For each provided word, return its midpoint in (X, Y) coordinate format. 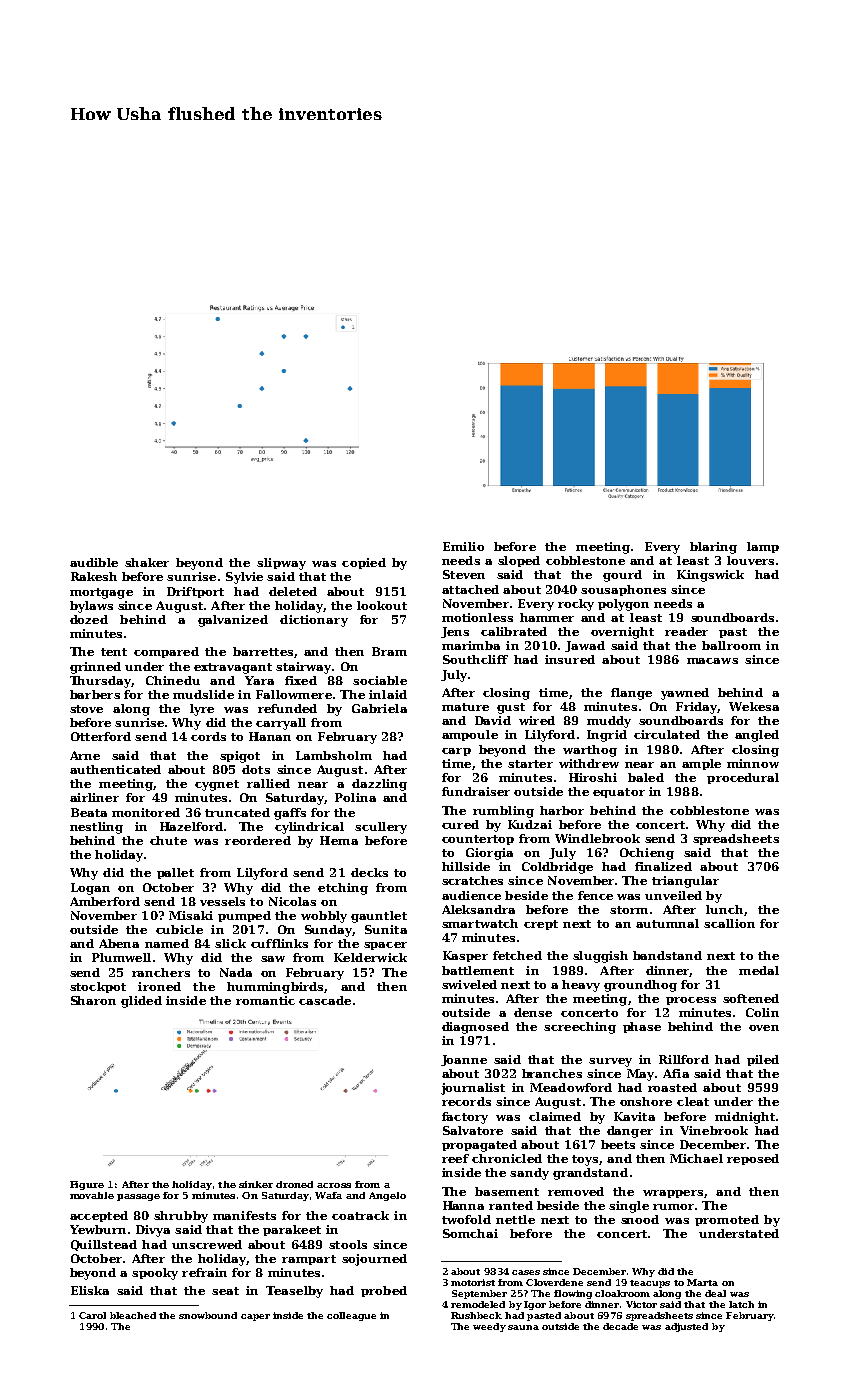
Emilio (463, 546)
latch (741, 1304)
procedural (743, 778)
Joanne (464, 1060)
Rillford (684, 1059)
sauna (523, 1327)
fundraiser (476, 791)
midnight (745, 1118)
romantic (265, 1000)
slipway (281, 564)
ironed (159, 986)
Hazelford (191, 826)
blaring (713, 548)
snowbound (208, 1315)
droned (294, 1184)
